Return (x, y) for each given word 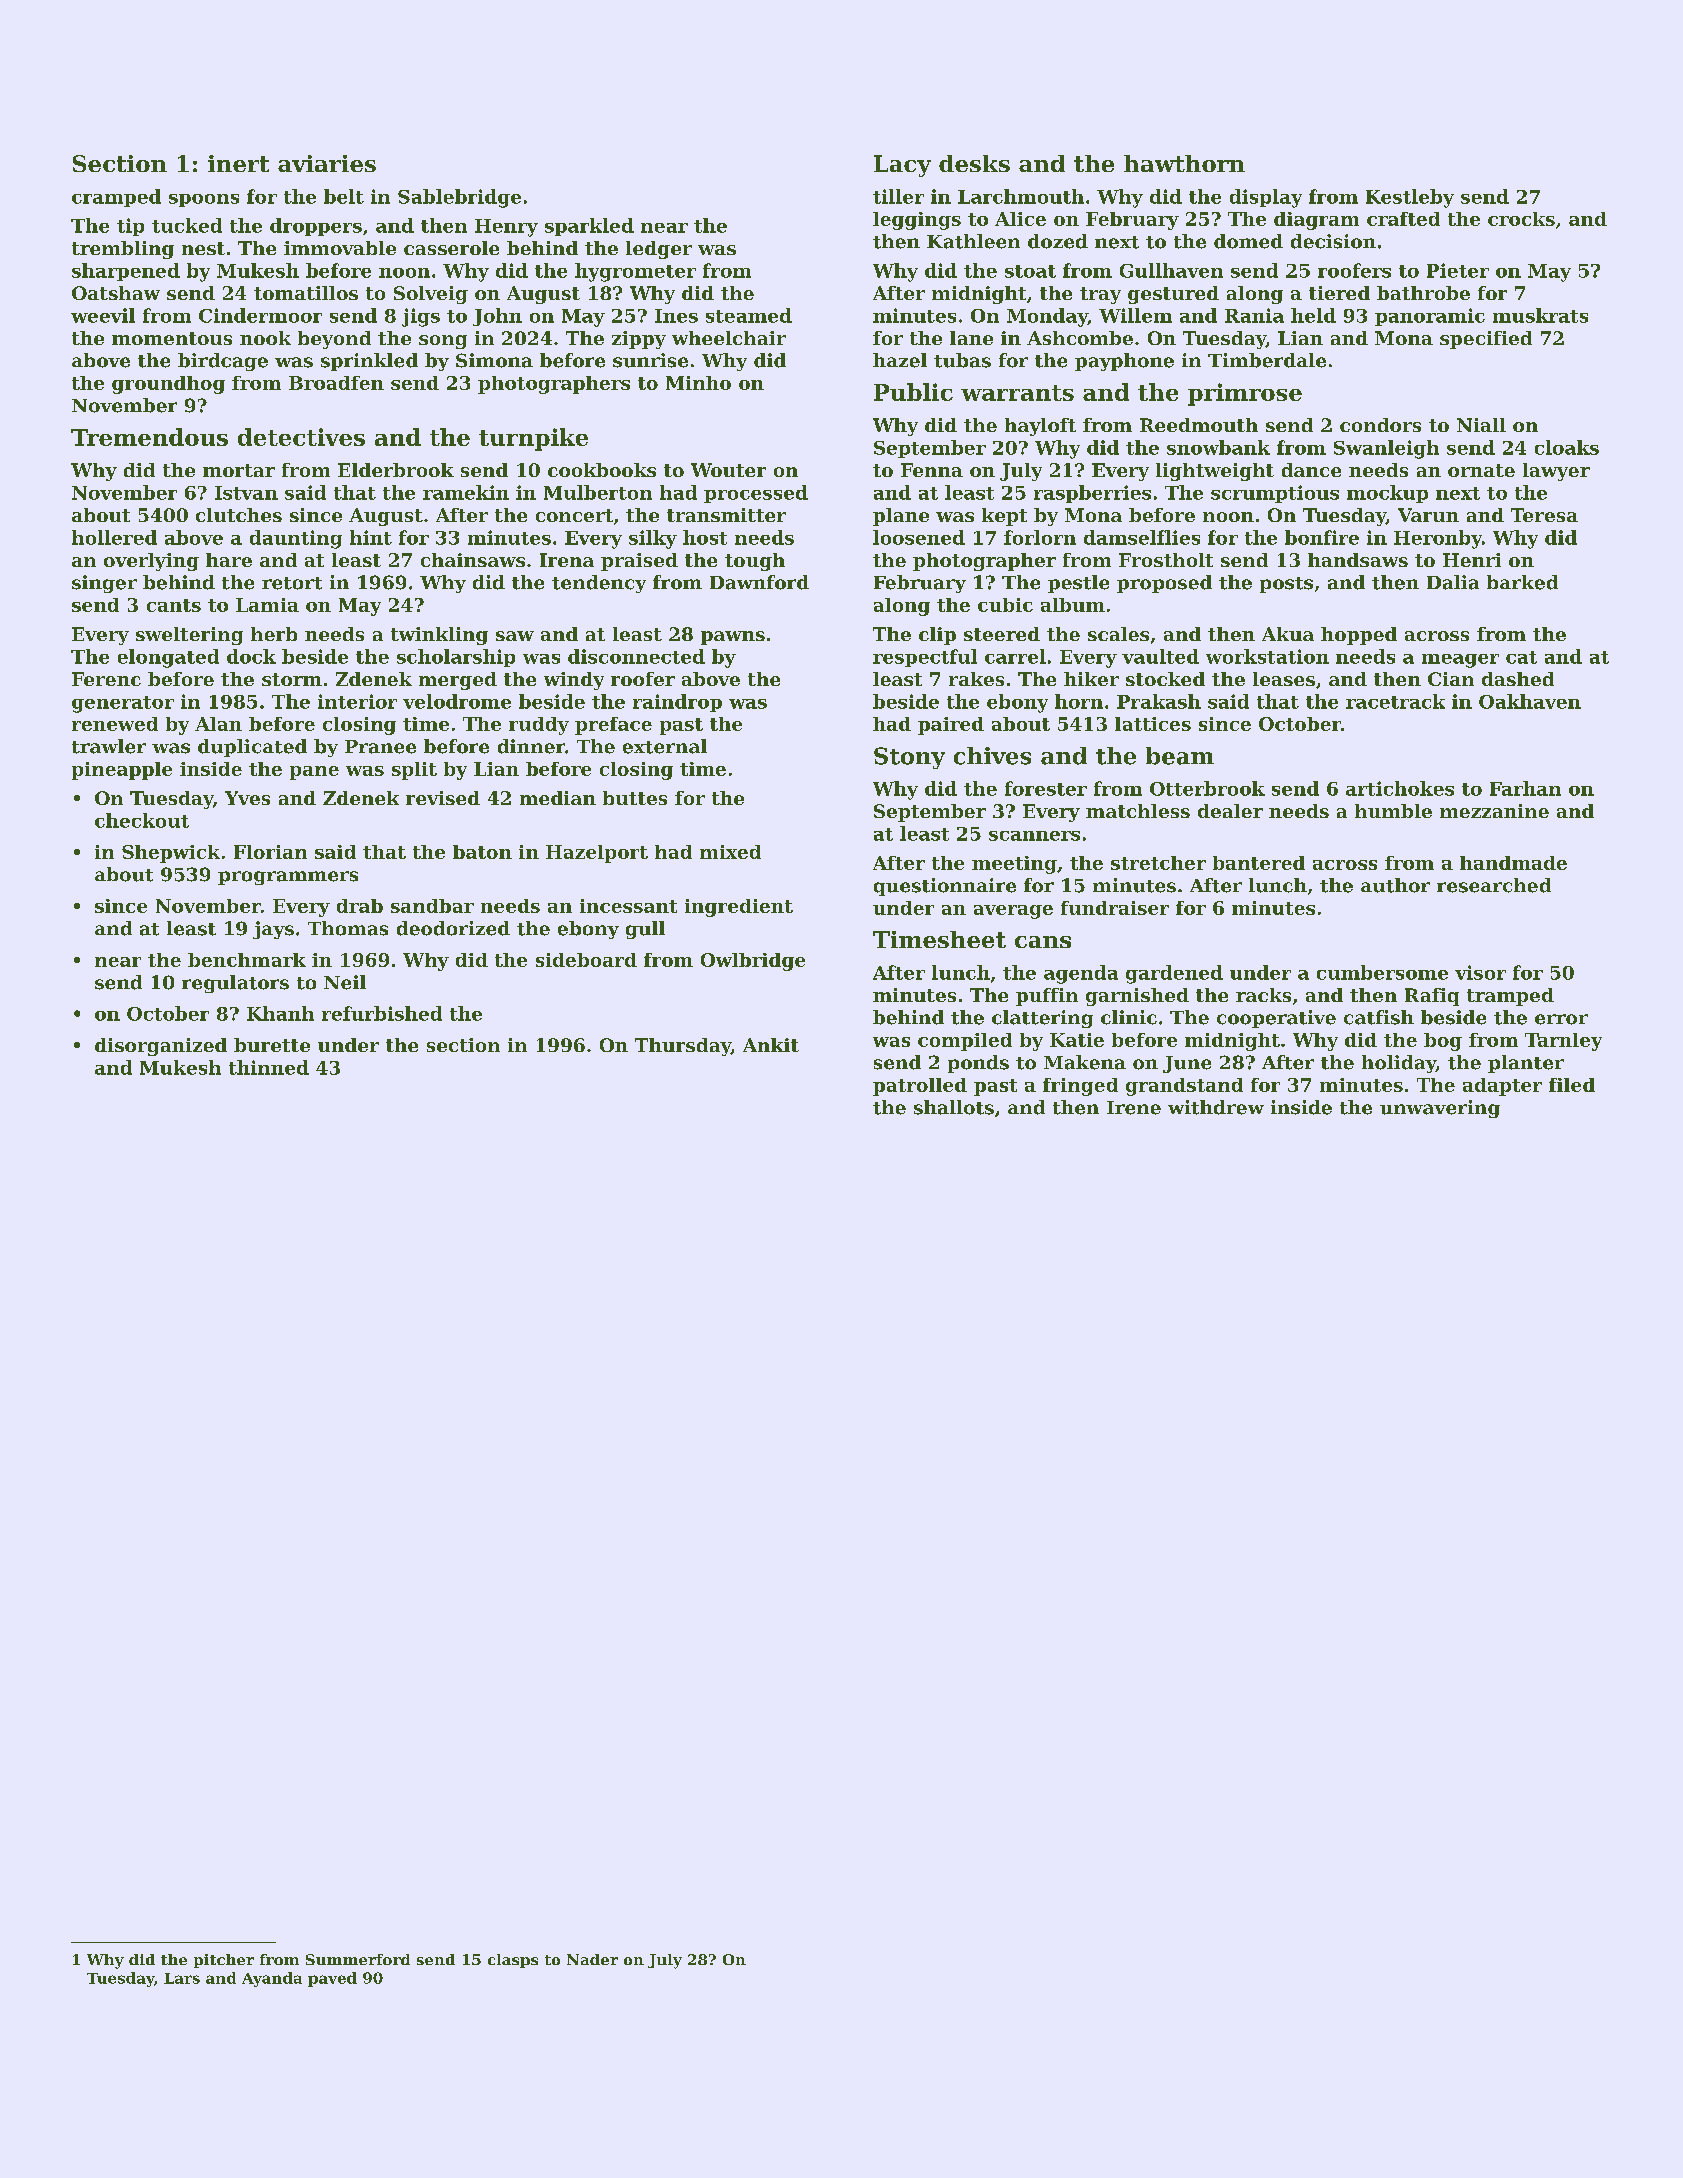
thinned (269, 1067)
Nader (592, 1959)
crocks (1521, 219)
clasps (513, 1961)
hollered (114, 537)
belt (344, 196)
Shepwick (171, 854)
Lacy (902, 166)
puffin (1047, 997)
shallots (954, 1107)
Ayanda (272, 1979)
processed (756, 494)
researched (1494, 885)
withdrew (1216, 1107)
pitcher (224, 1961)
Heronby (1438, 539)
